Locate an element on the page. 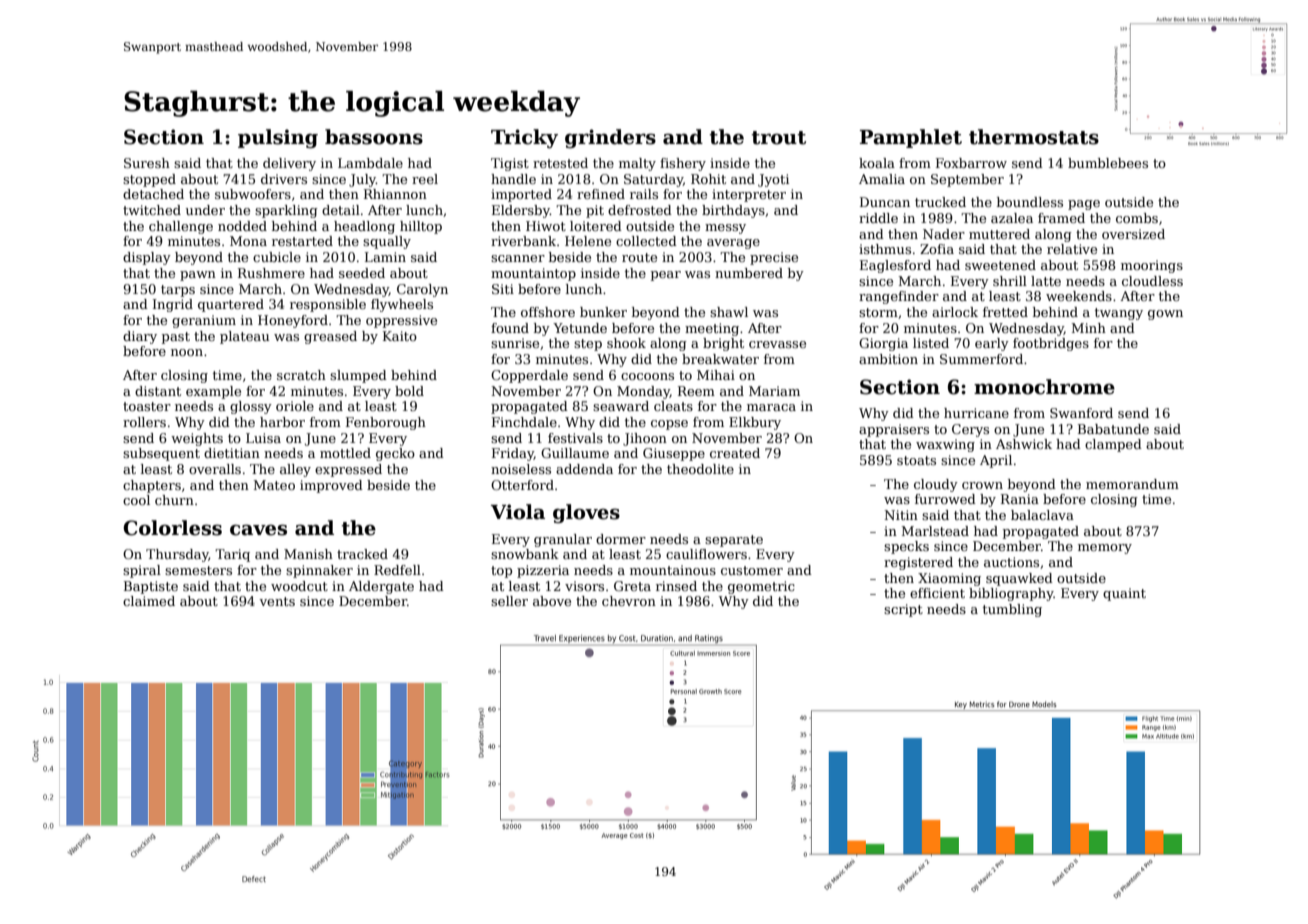 Image resolution: width=1308 pixels, height=924 pixels. claimed is located at coordinates (149, 601).
